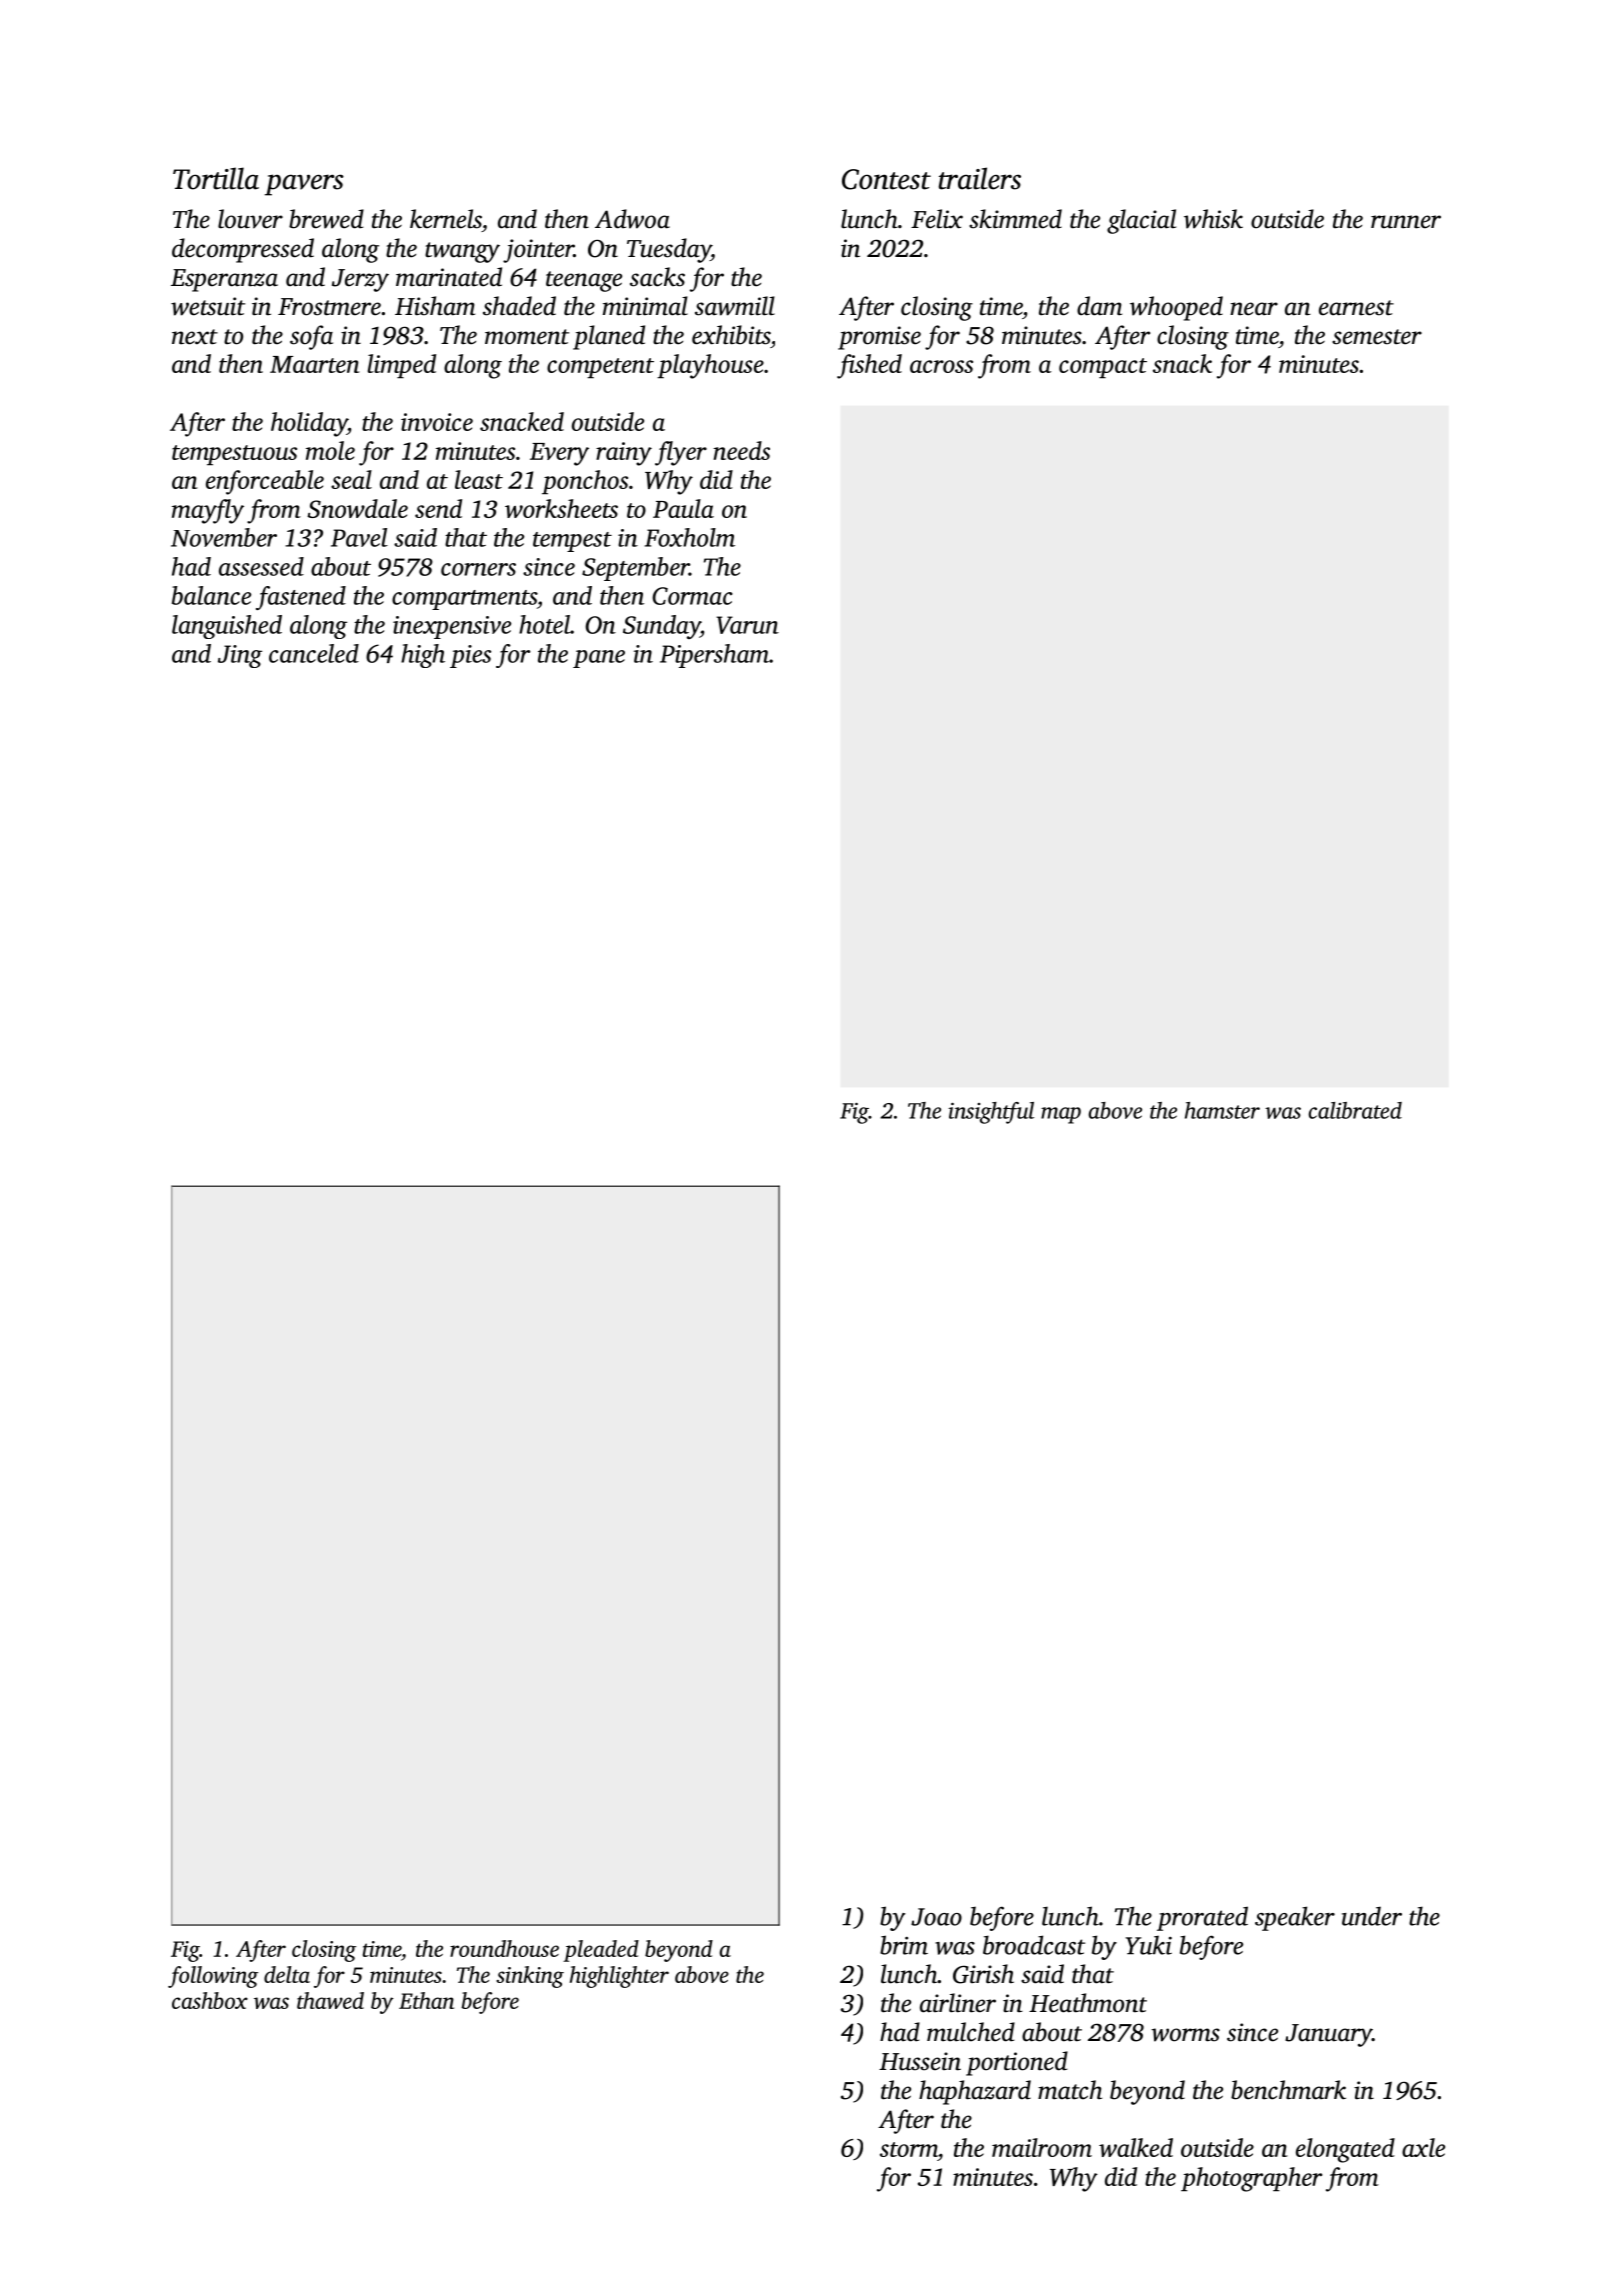 This page has height=2292, width=1620. What do you see at coordinates (1103, 368) in the page?
I see `compact` at bounding box center [1103, 368].
